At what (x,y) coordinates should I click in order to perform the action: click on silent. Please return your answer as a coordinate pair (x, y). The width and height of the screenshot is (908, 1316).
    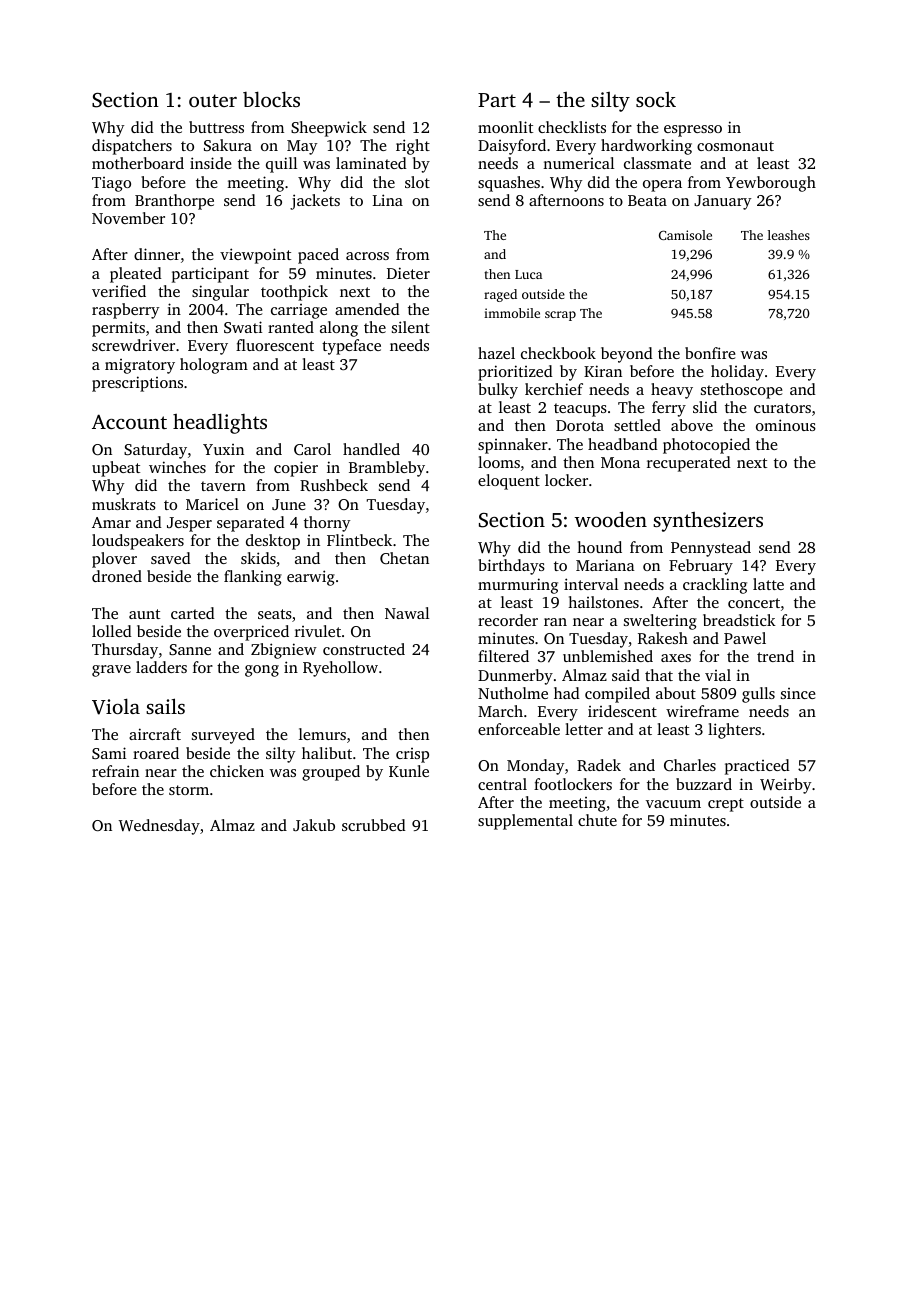
    Looking at the image, I should click on (411, 327).
